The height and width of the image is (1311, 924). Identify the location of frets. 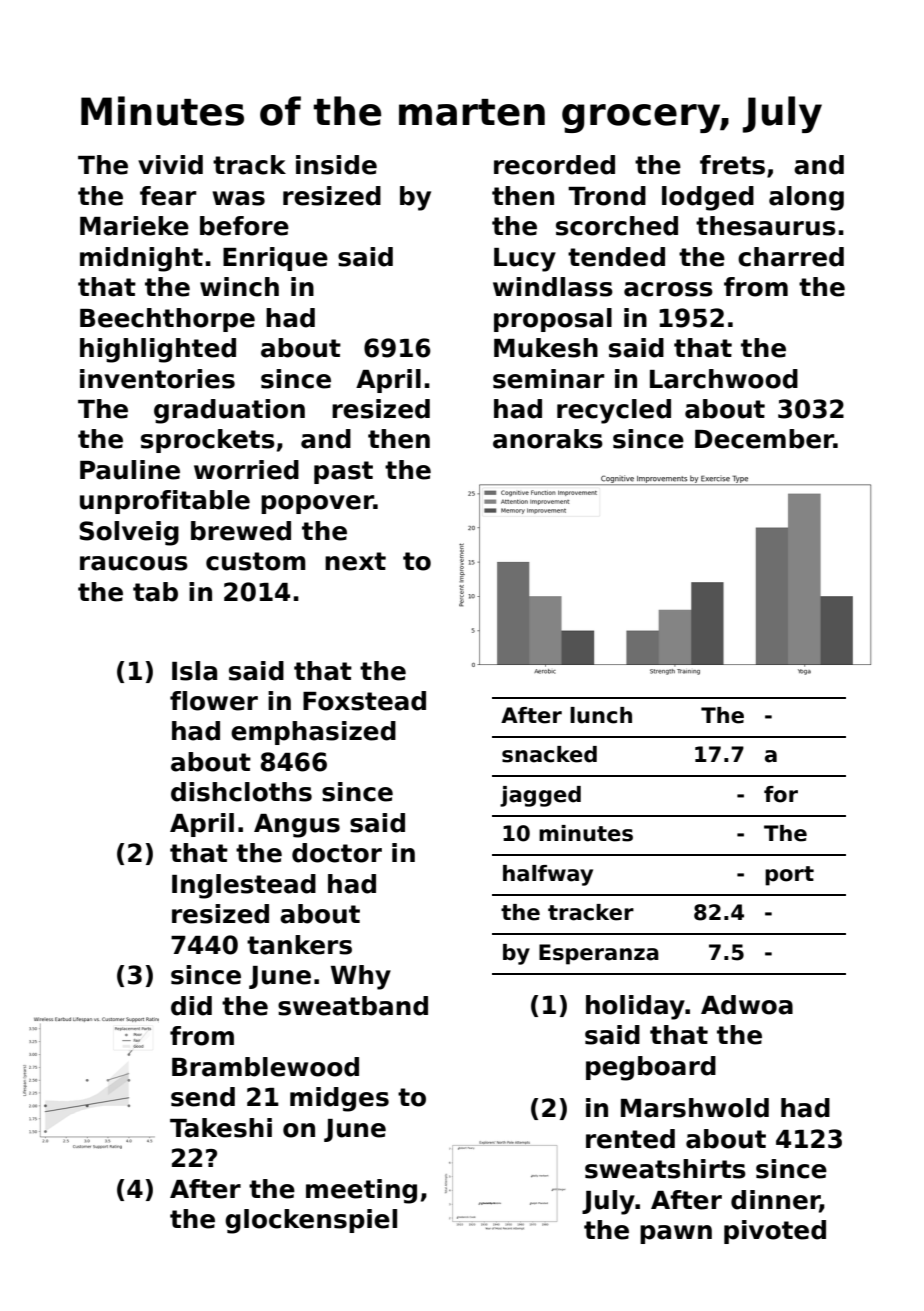
(732, 165).
